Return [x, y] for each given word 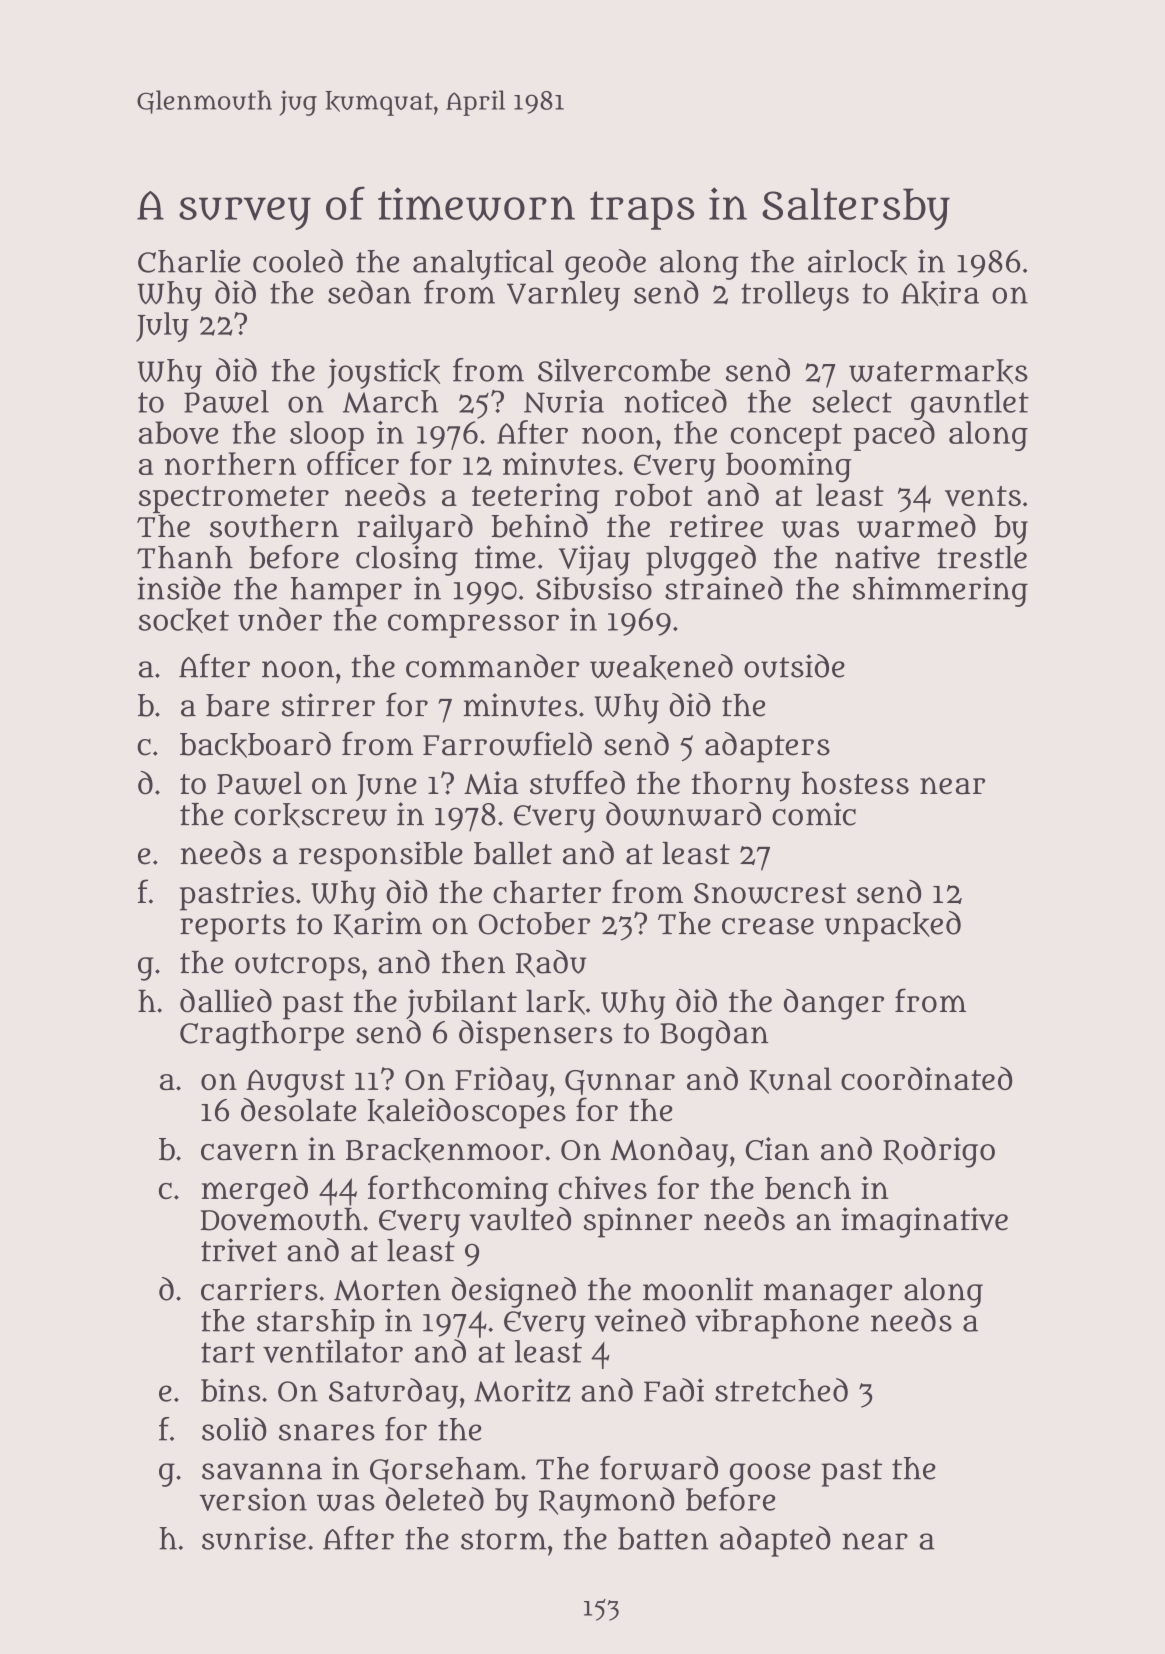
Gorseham [445, 1470]
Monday [669, 1152]
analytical [483, 264]
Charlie [189, 261]
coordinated [926, 1078]
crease [768, 926]
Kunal [790, 1080]
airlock [857, 262]
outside [794, 666]
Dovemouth [281, 1219]
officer [353, 463]
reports [233, 928]
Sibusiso [594, 588]
